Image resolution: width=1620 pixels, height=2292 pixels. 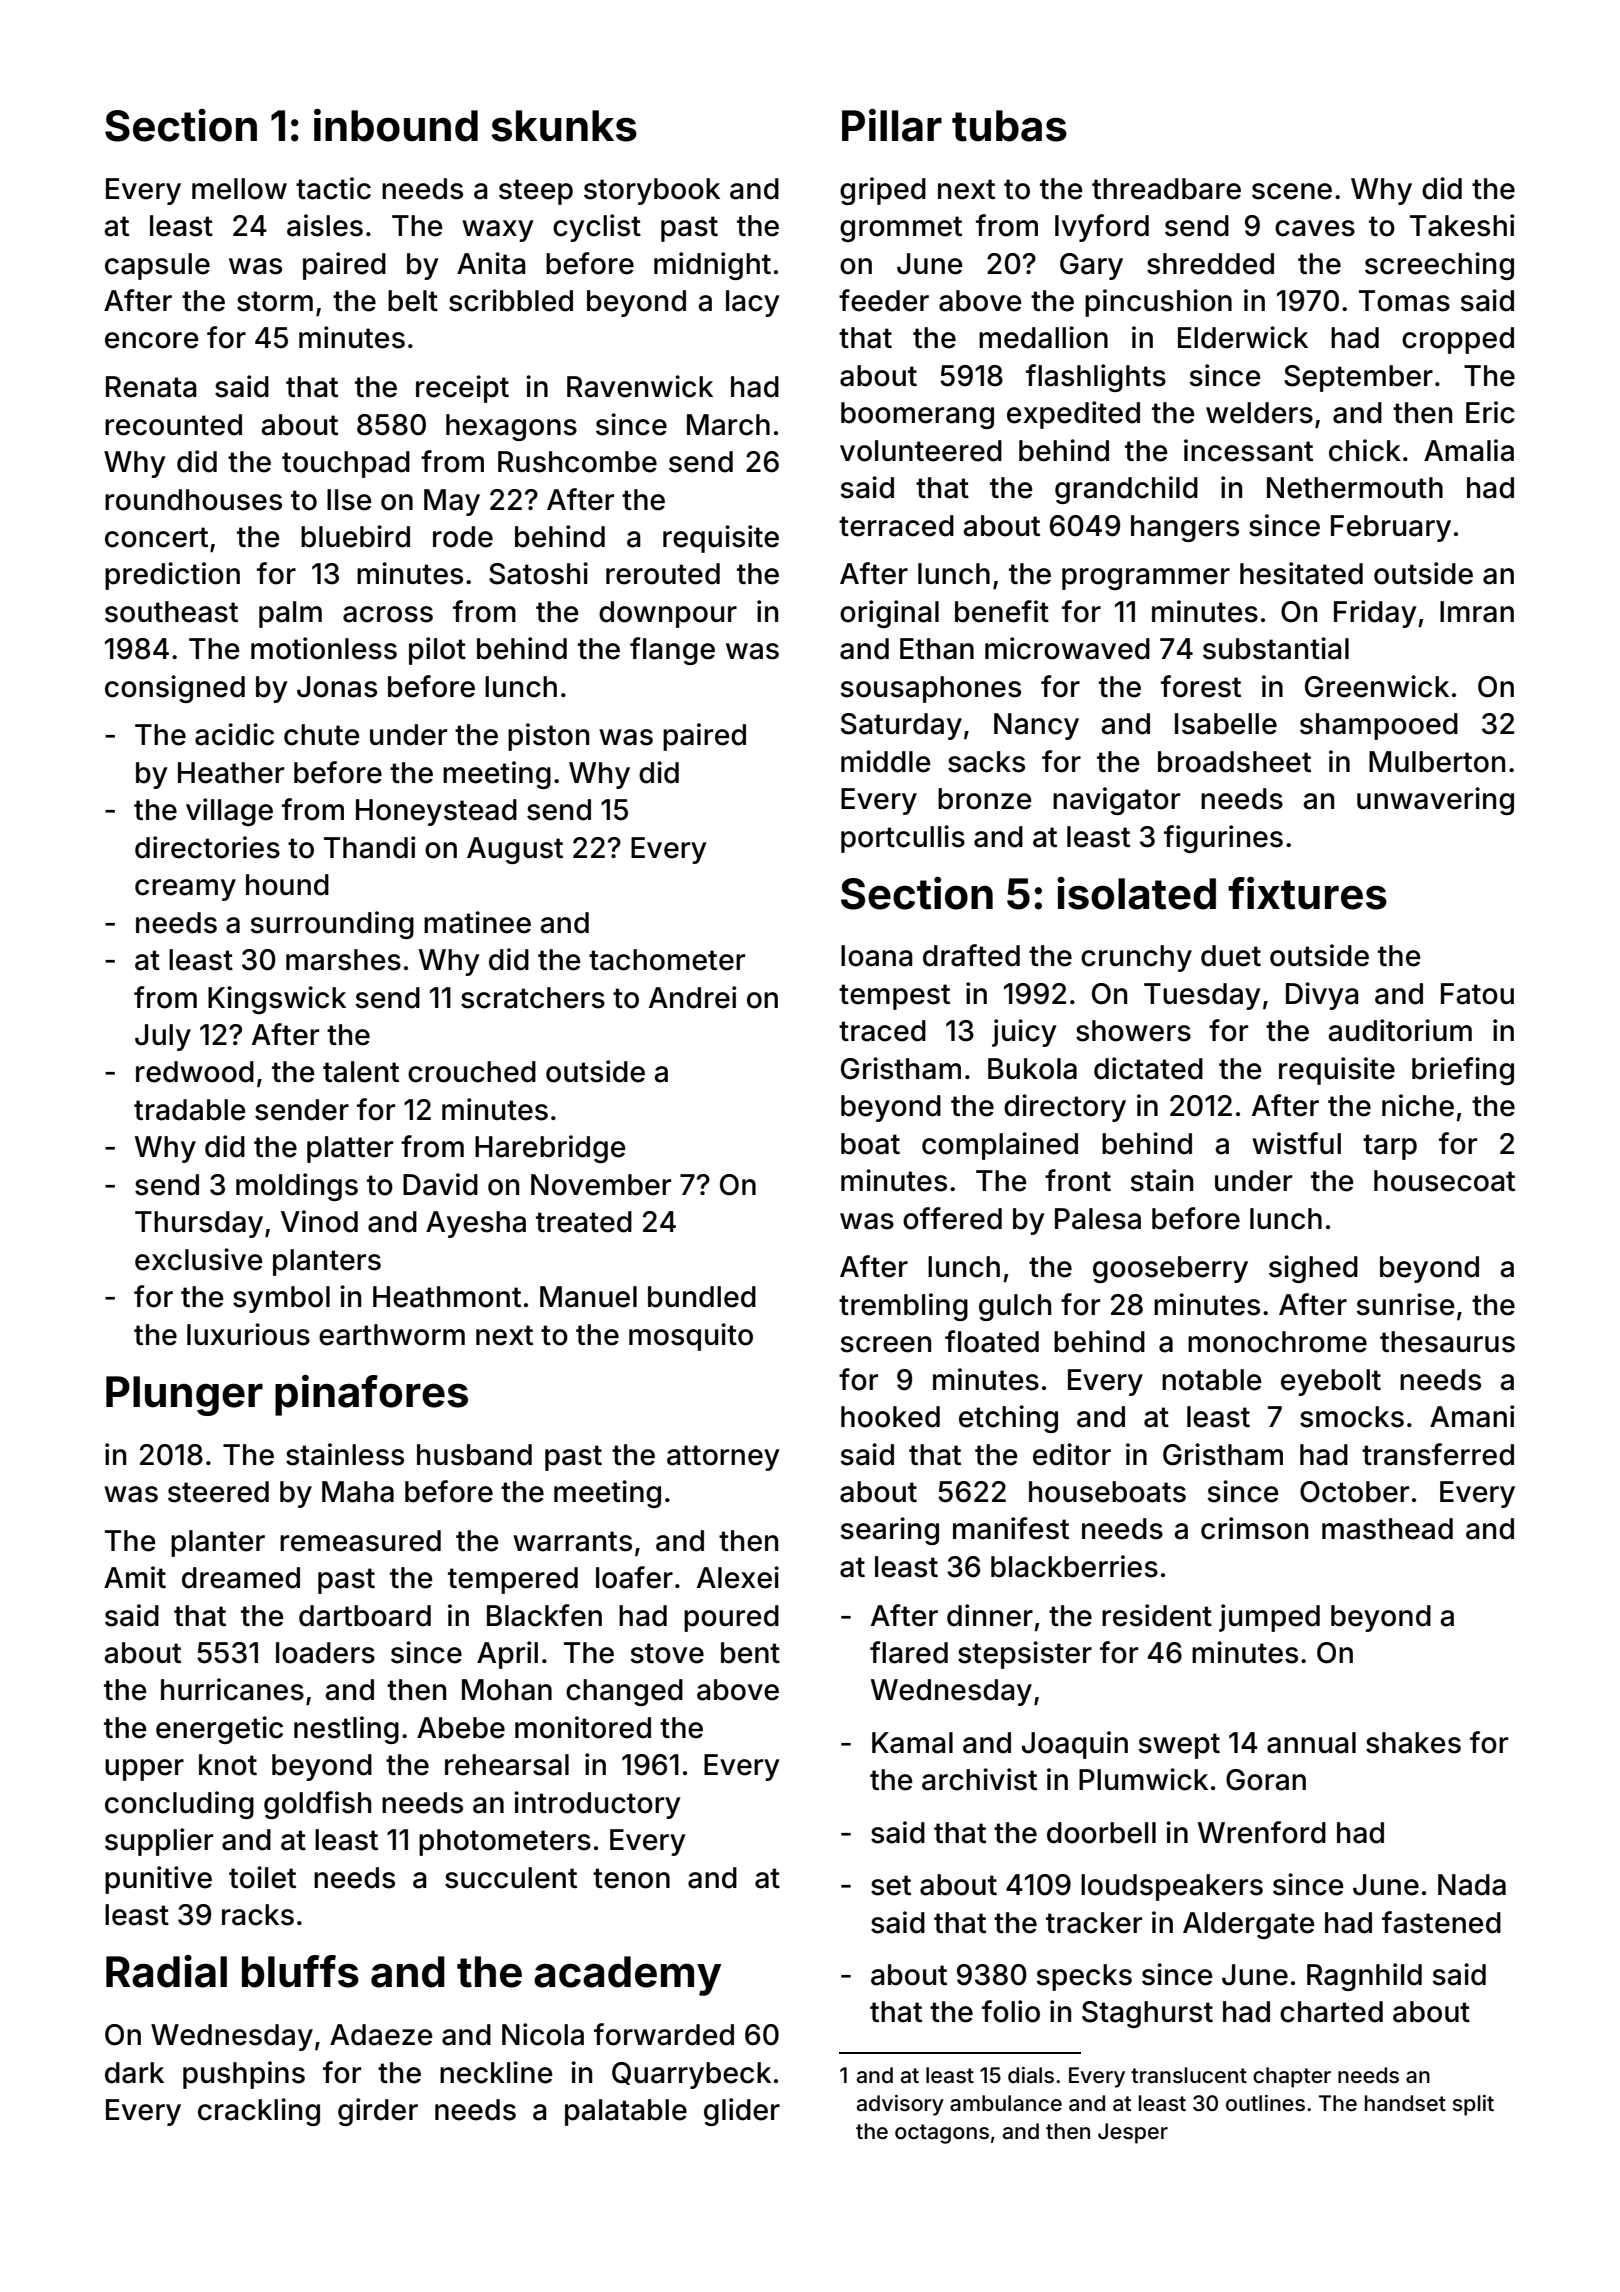 What do you see at coordinates (564, 126) in the screenshot?
I see `skunks` at bounding box center [564, 126].
